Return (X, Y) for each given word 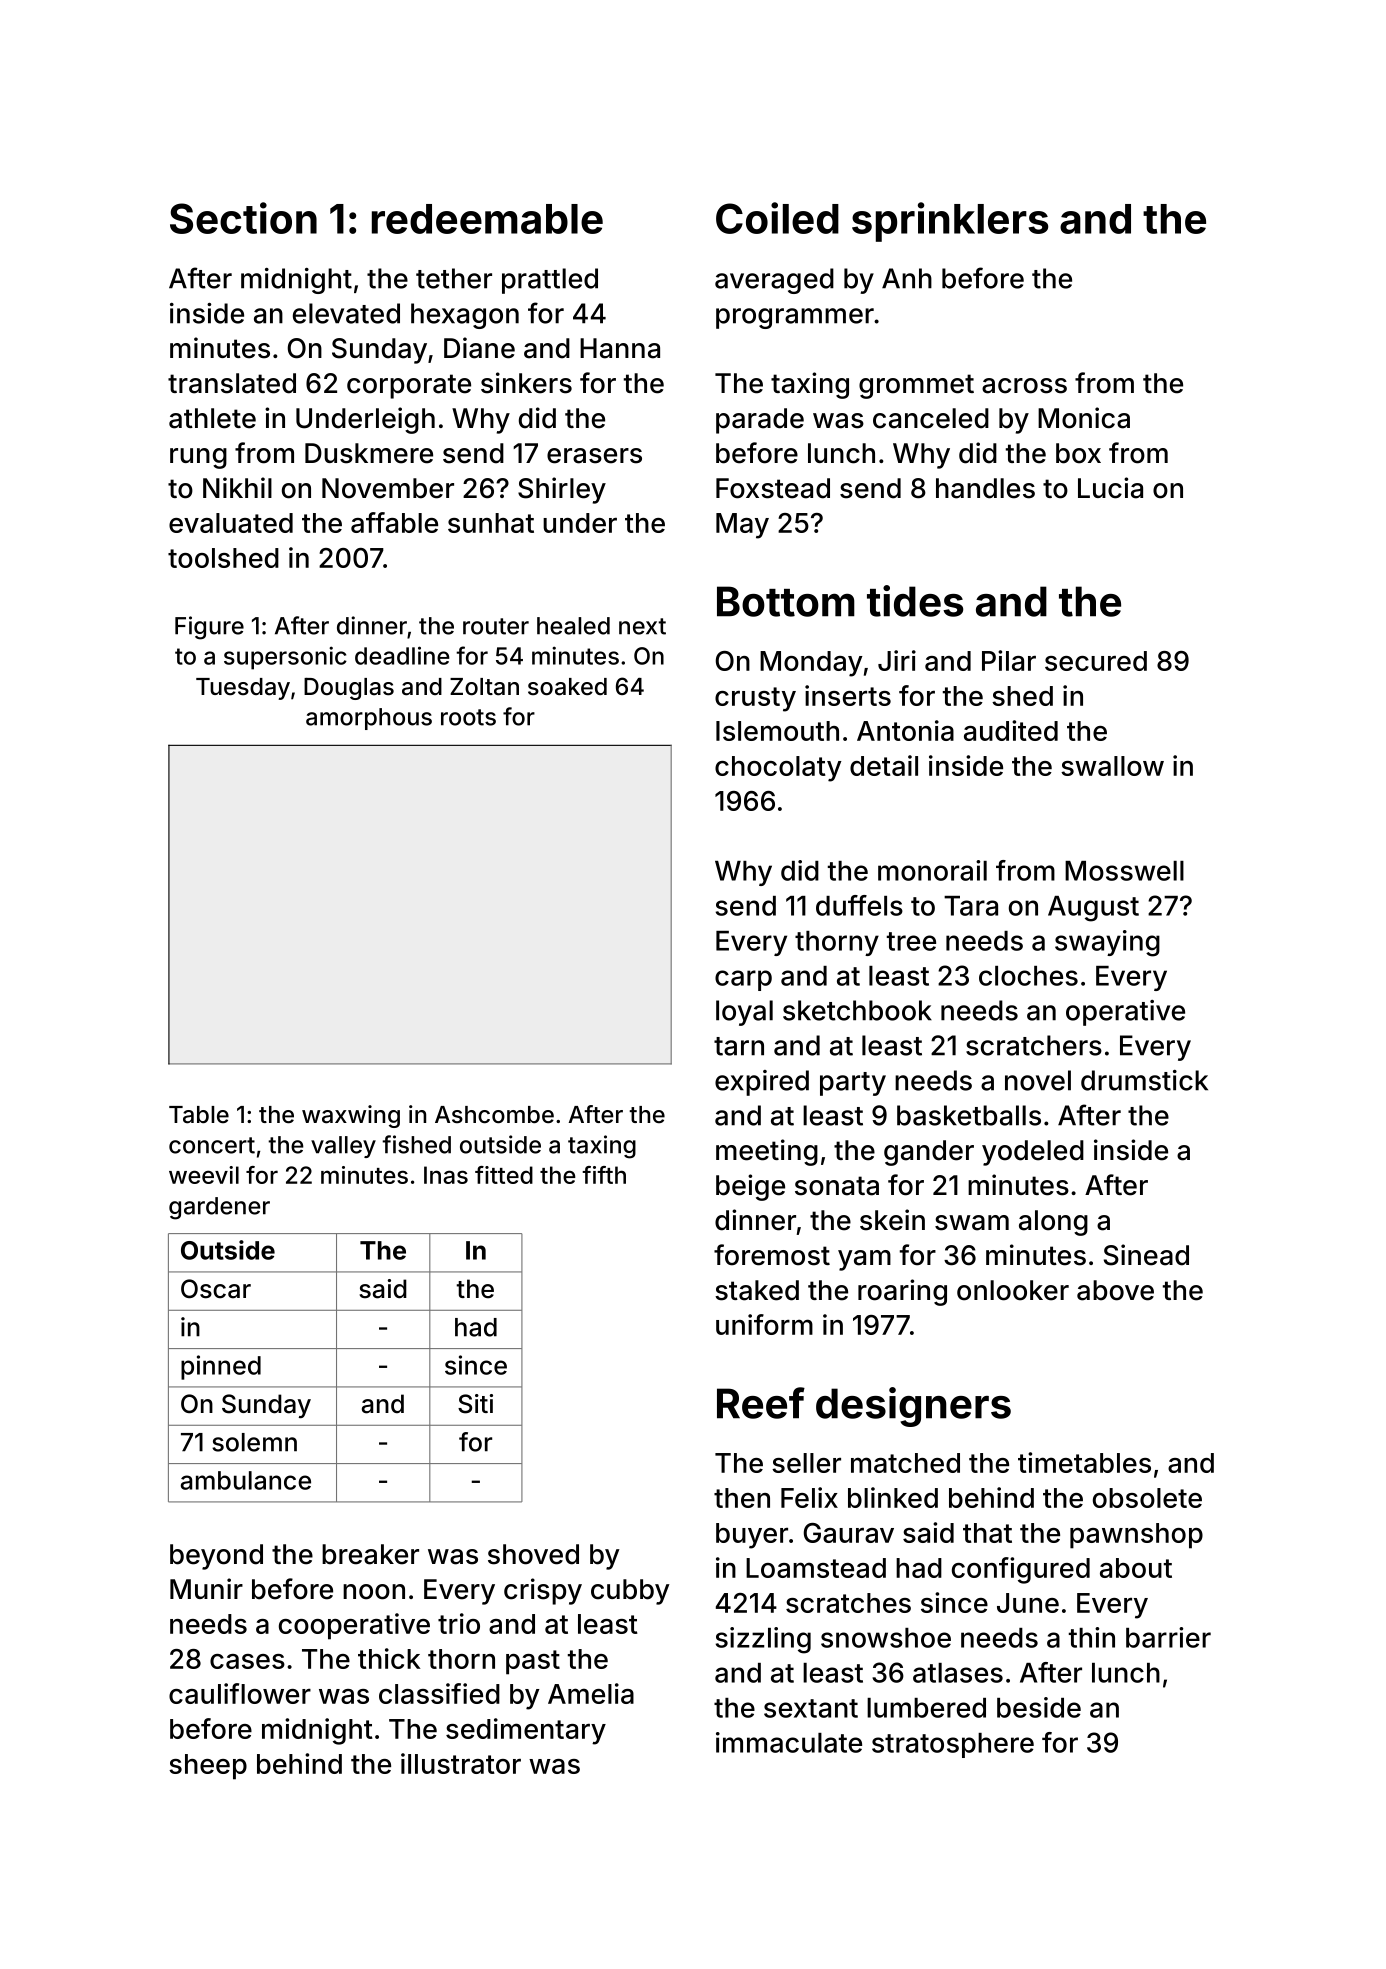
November (388, 488)
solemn (254, 1442)
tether (454, 278)
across (1024, 386)
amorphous (369, 719)
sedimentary (526, 1731)
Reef (761, 1403)
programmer (795, 318)
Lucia (1110, 488)
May (742, 526)
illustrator (461, 1763)
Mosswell (1124, 871)
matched (905, 1463)
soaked (567, 687)
